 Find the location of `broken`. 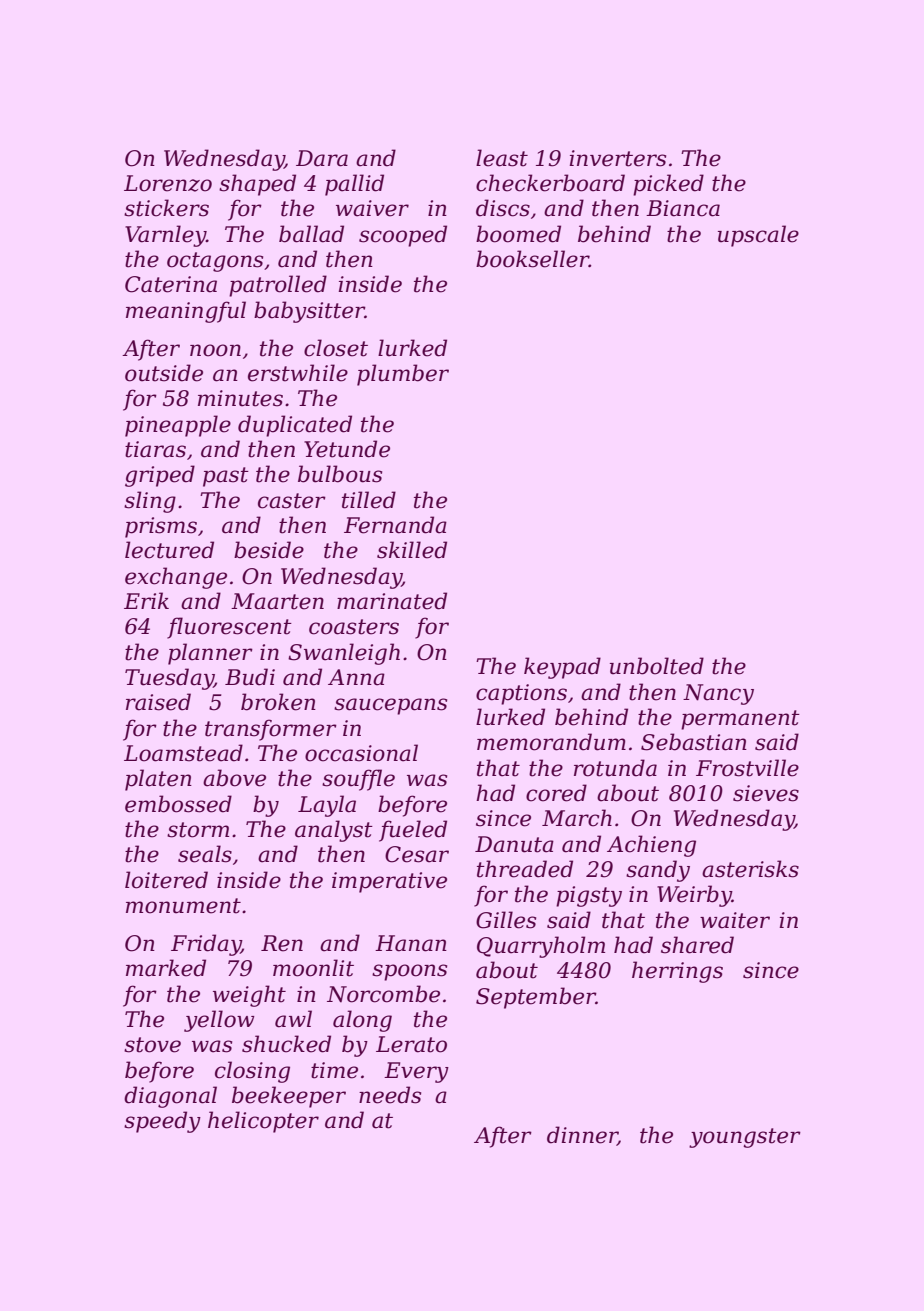

broken is located at coordinates (278, 702).
